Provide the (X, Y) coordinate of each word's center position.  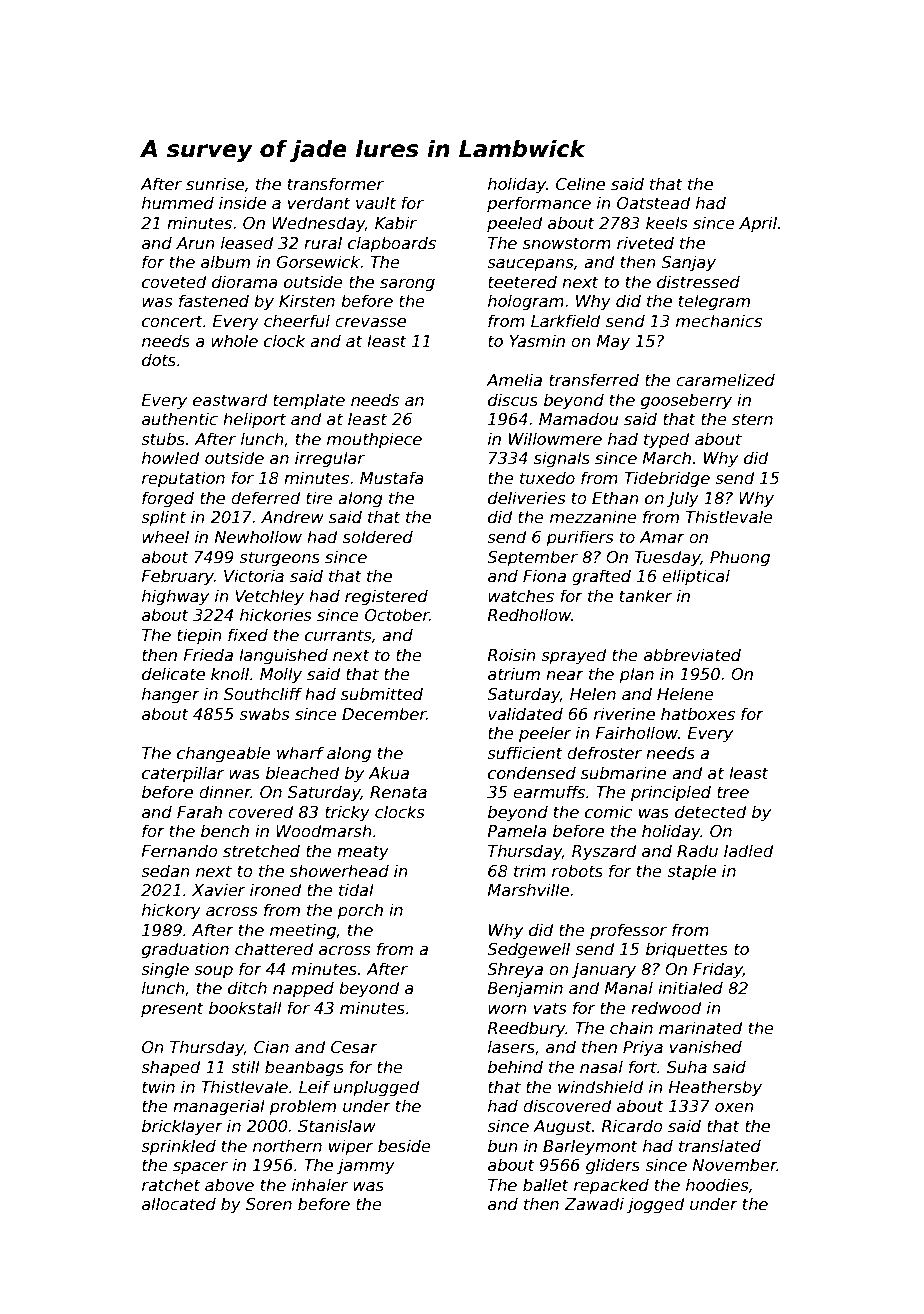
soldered (378, 537)
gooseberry (686, 401)
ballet (546, 1185)
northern (287, 1146)
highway (175, 597)
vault (376, 202)
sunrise (215, 184)
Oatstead (654, 203)
